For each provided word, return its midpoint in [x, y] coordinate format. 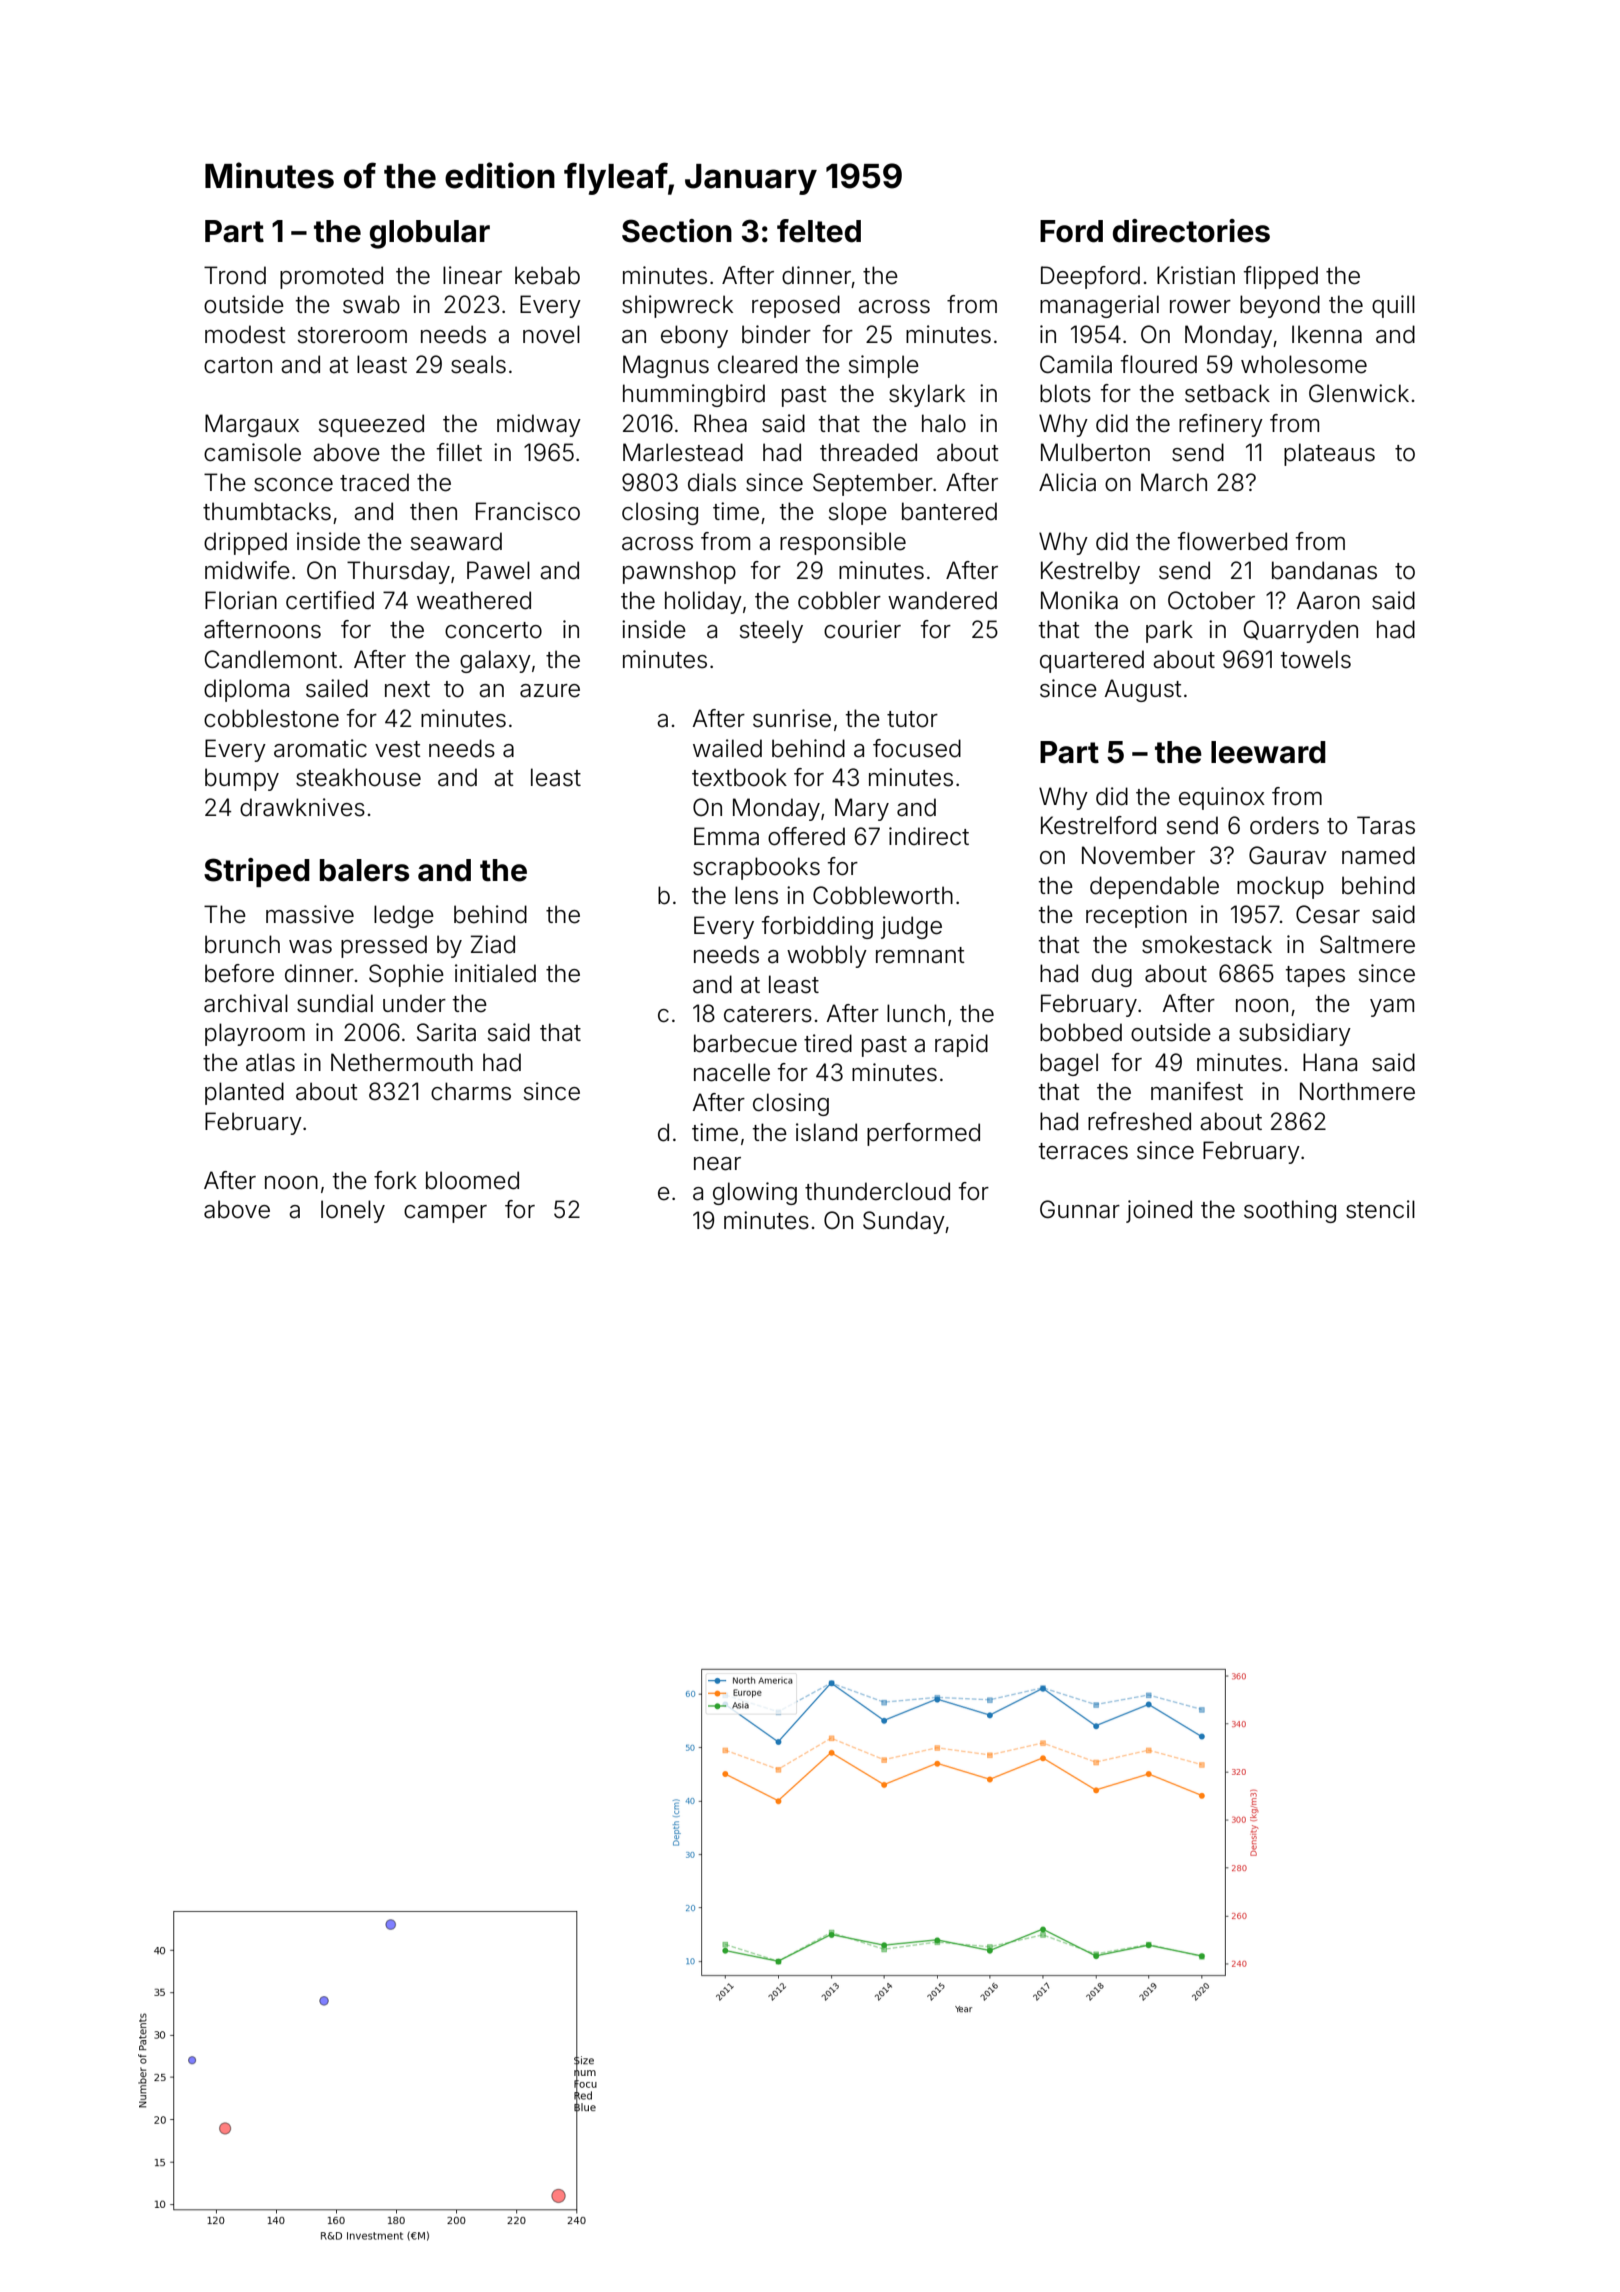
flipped [1281, 277]
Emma [726, 836]
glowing [755, 1193]
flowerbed [1232, 541]
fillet [459, 452]
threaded [868, 452]
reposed [796, 306]
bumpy [242, 779]
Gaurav [1288, 855]
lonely [353, 1211]
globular [430, 234]
